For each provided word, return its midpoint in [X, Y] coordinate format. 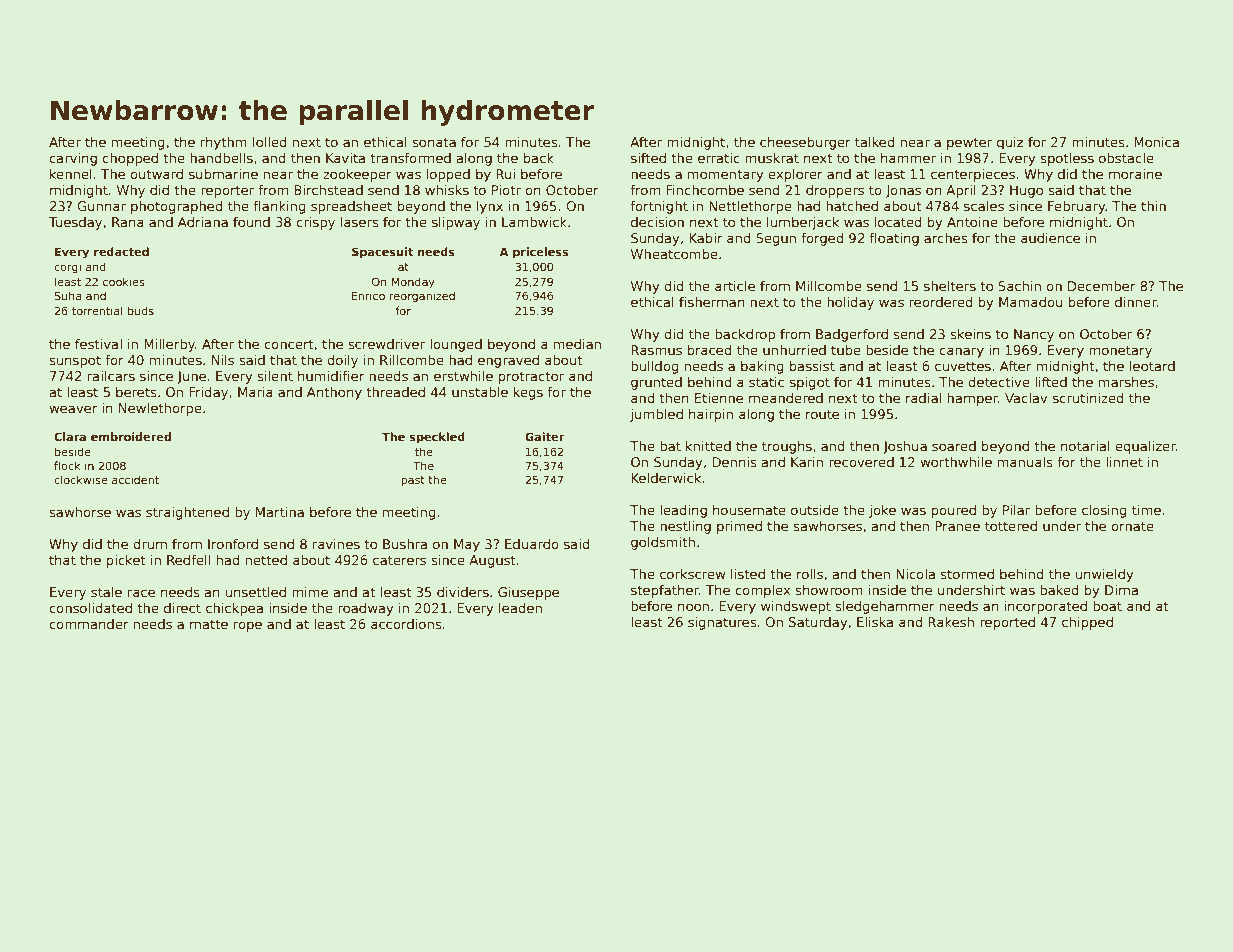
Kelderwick [666, 478]
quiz [1010, 143]
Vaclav [1026, 398]
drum [150, 544]
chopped [130, 159]
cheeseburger [805, 143]
